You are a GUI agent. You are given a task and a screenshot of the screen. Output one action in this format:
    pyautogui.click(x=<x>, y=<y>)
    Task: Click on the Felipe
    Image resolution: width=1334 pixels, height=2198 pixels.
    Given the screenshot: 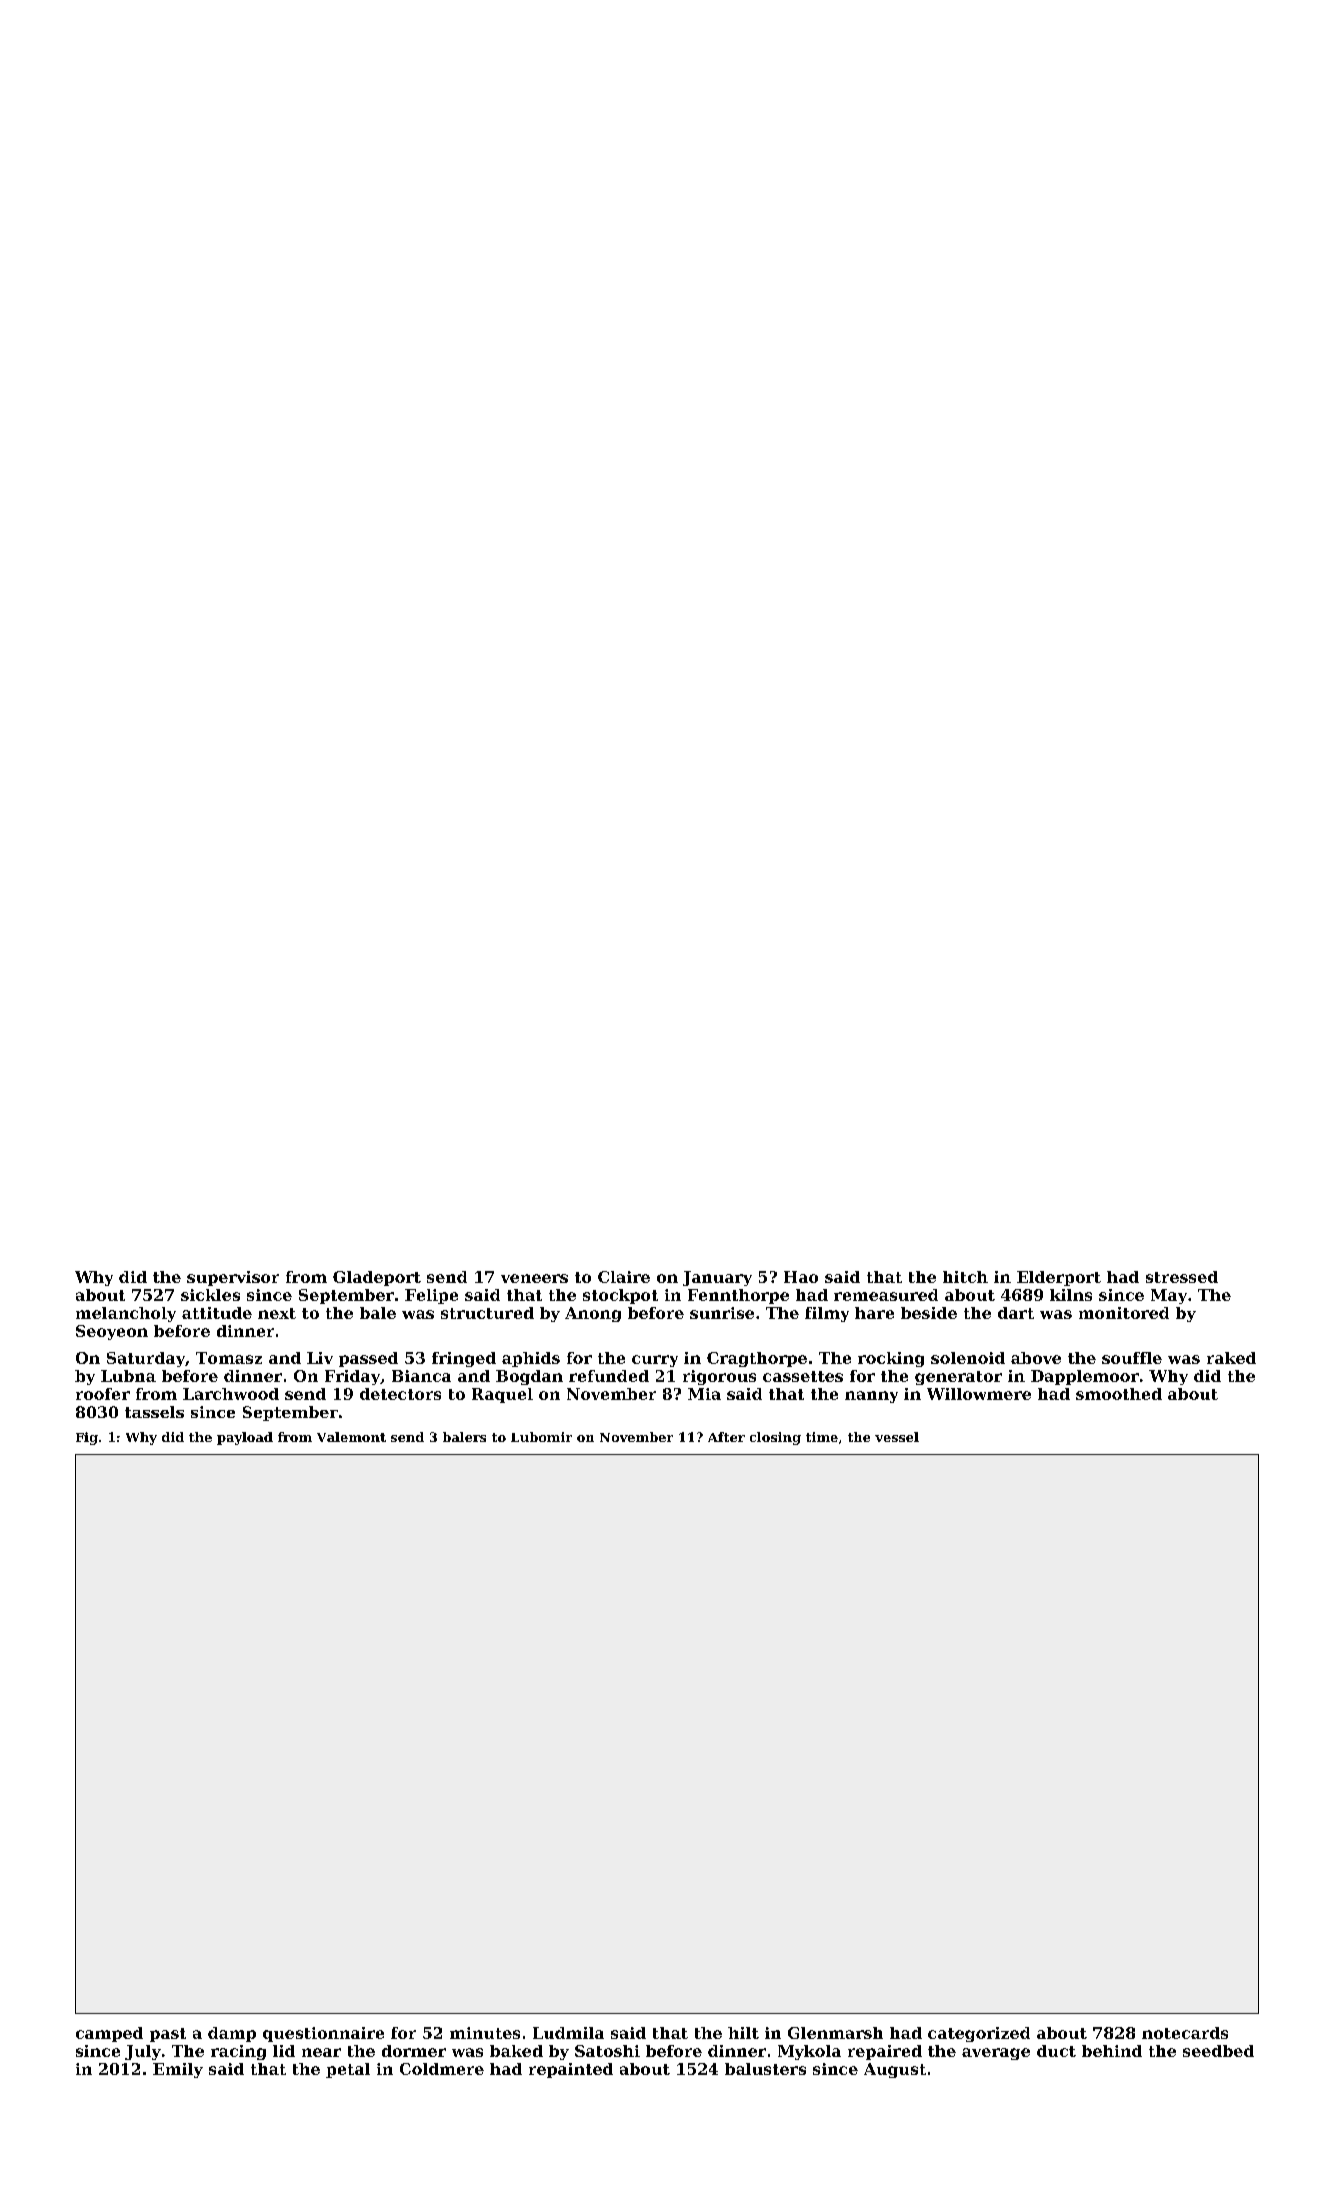 What is the action you would take?
    pyautogui.click(x=431, y=1296)
